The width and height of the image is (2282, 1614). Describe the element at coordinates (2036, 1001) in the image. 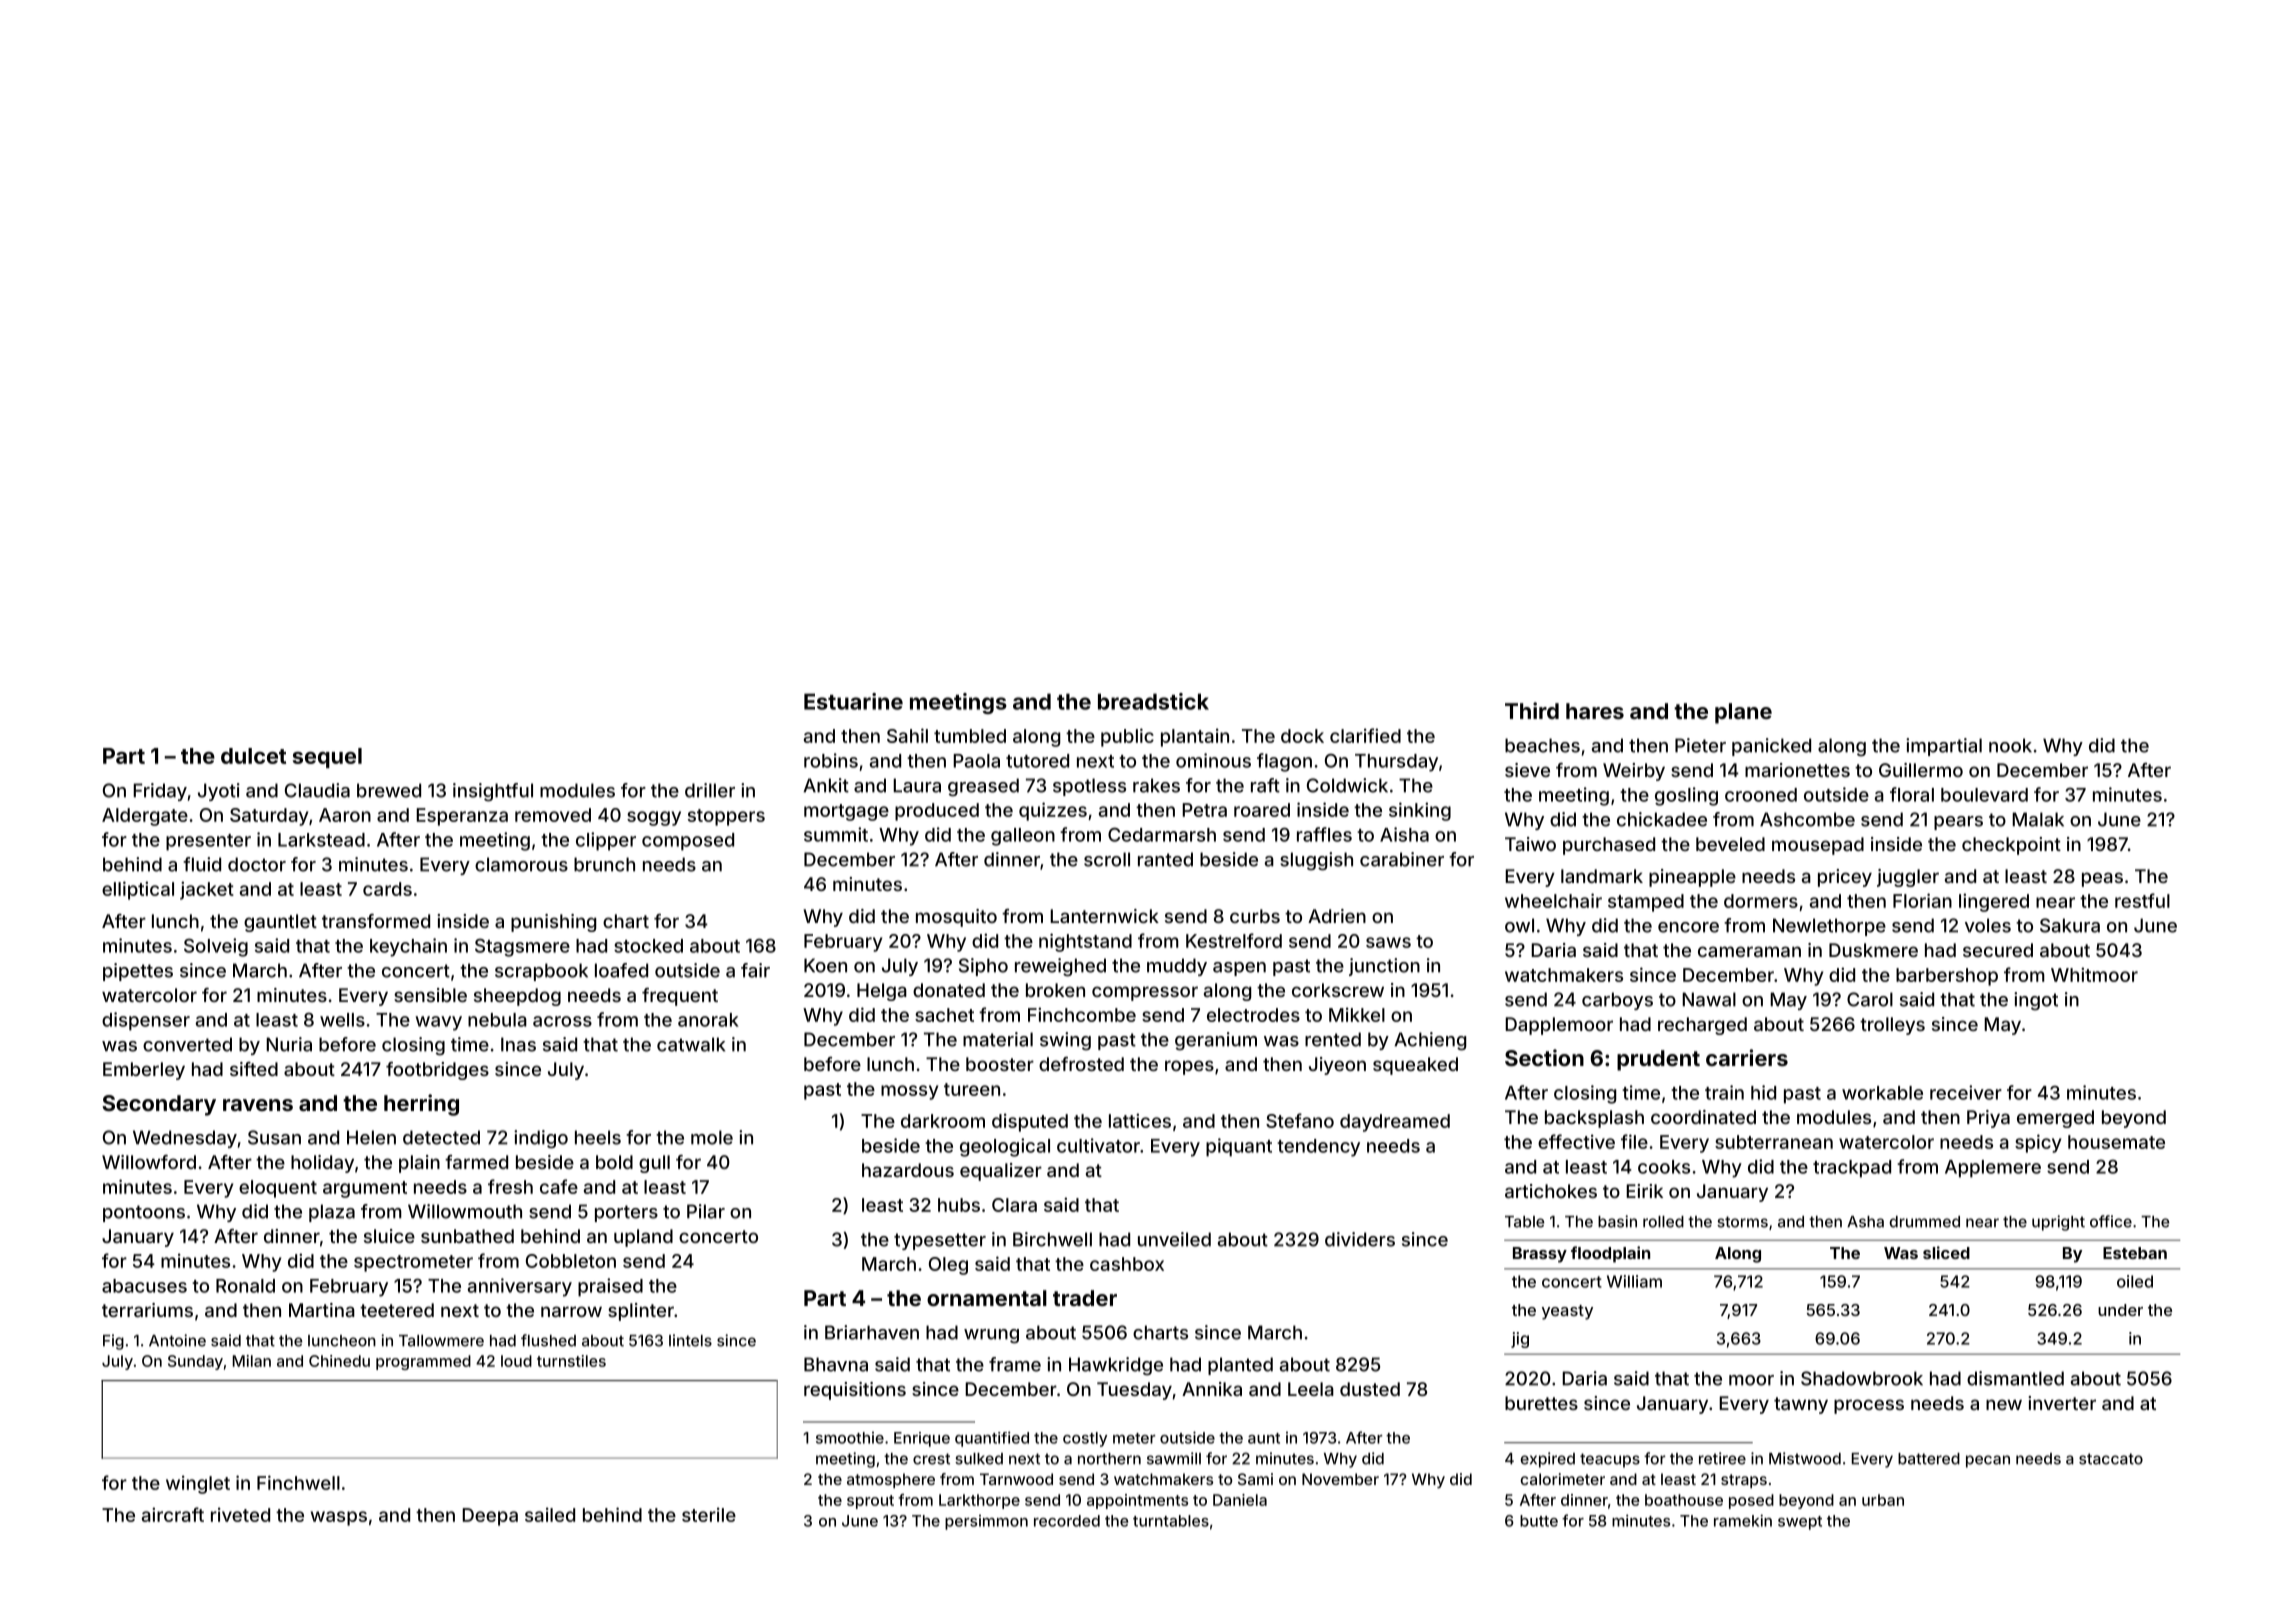

I see `ingot` at that location.
